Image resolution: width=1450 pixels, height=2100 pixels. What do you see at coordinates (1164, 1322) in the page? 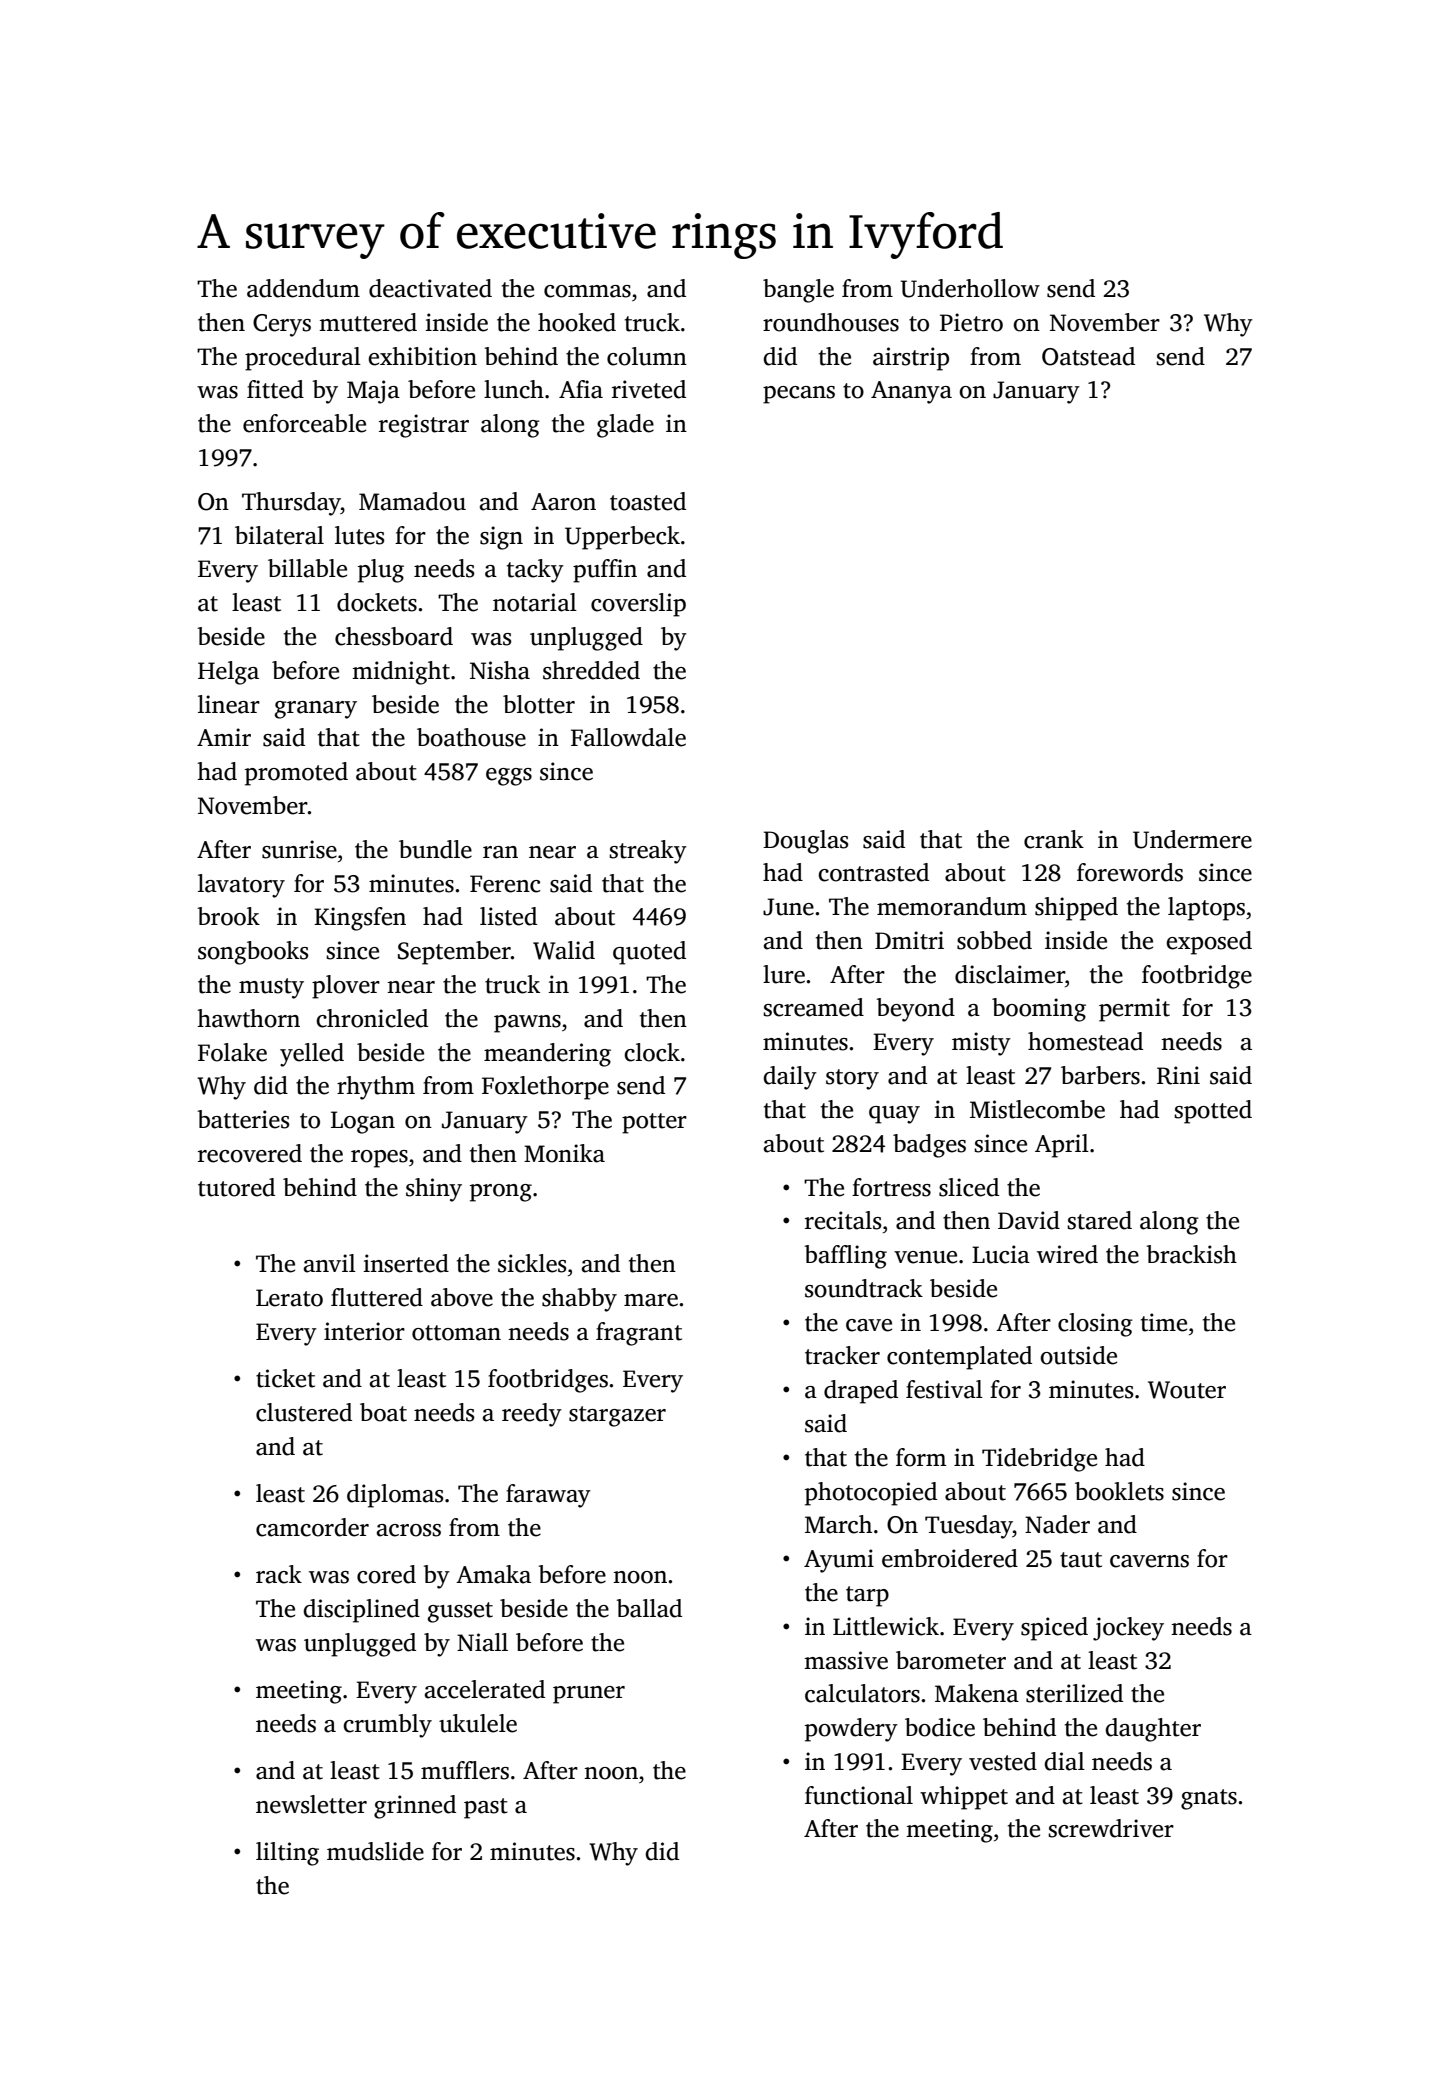
I see `time` at bounding box center [1164, 1322].
